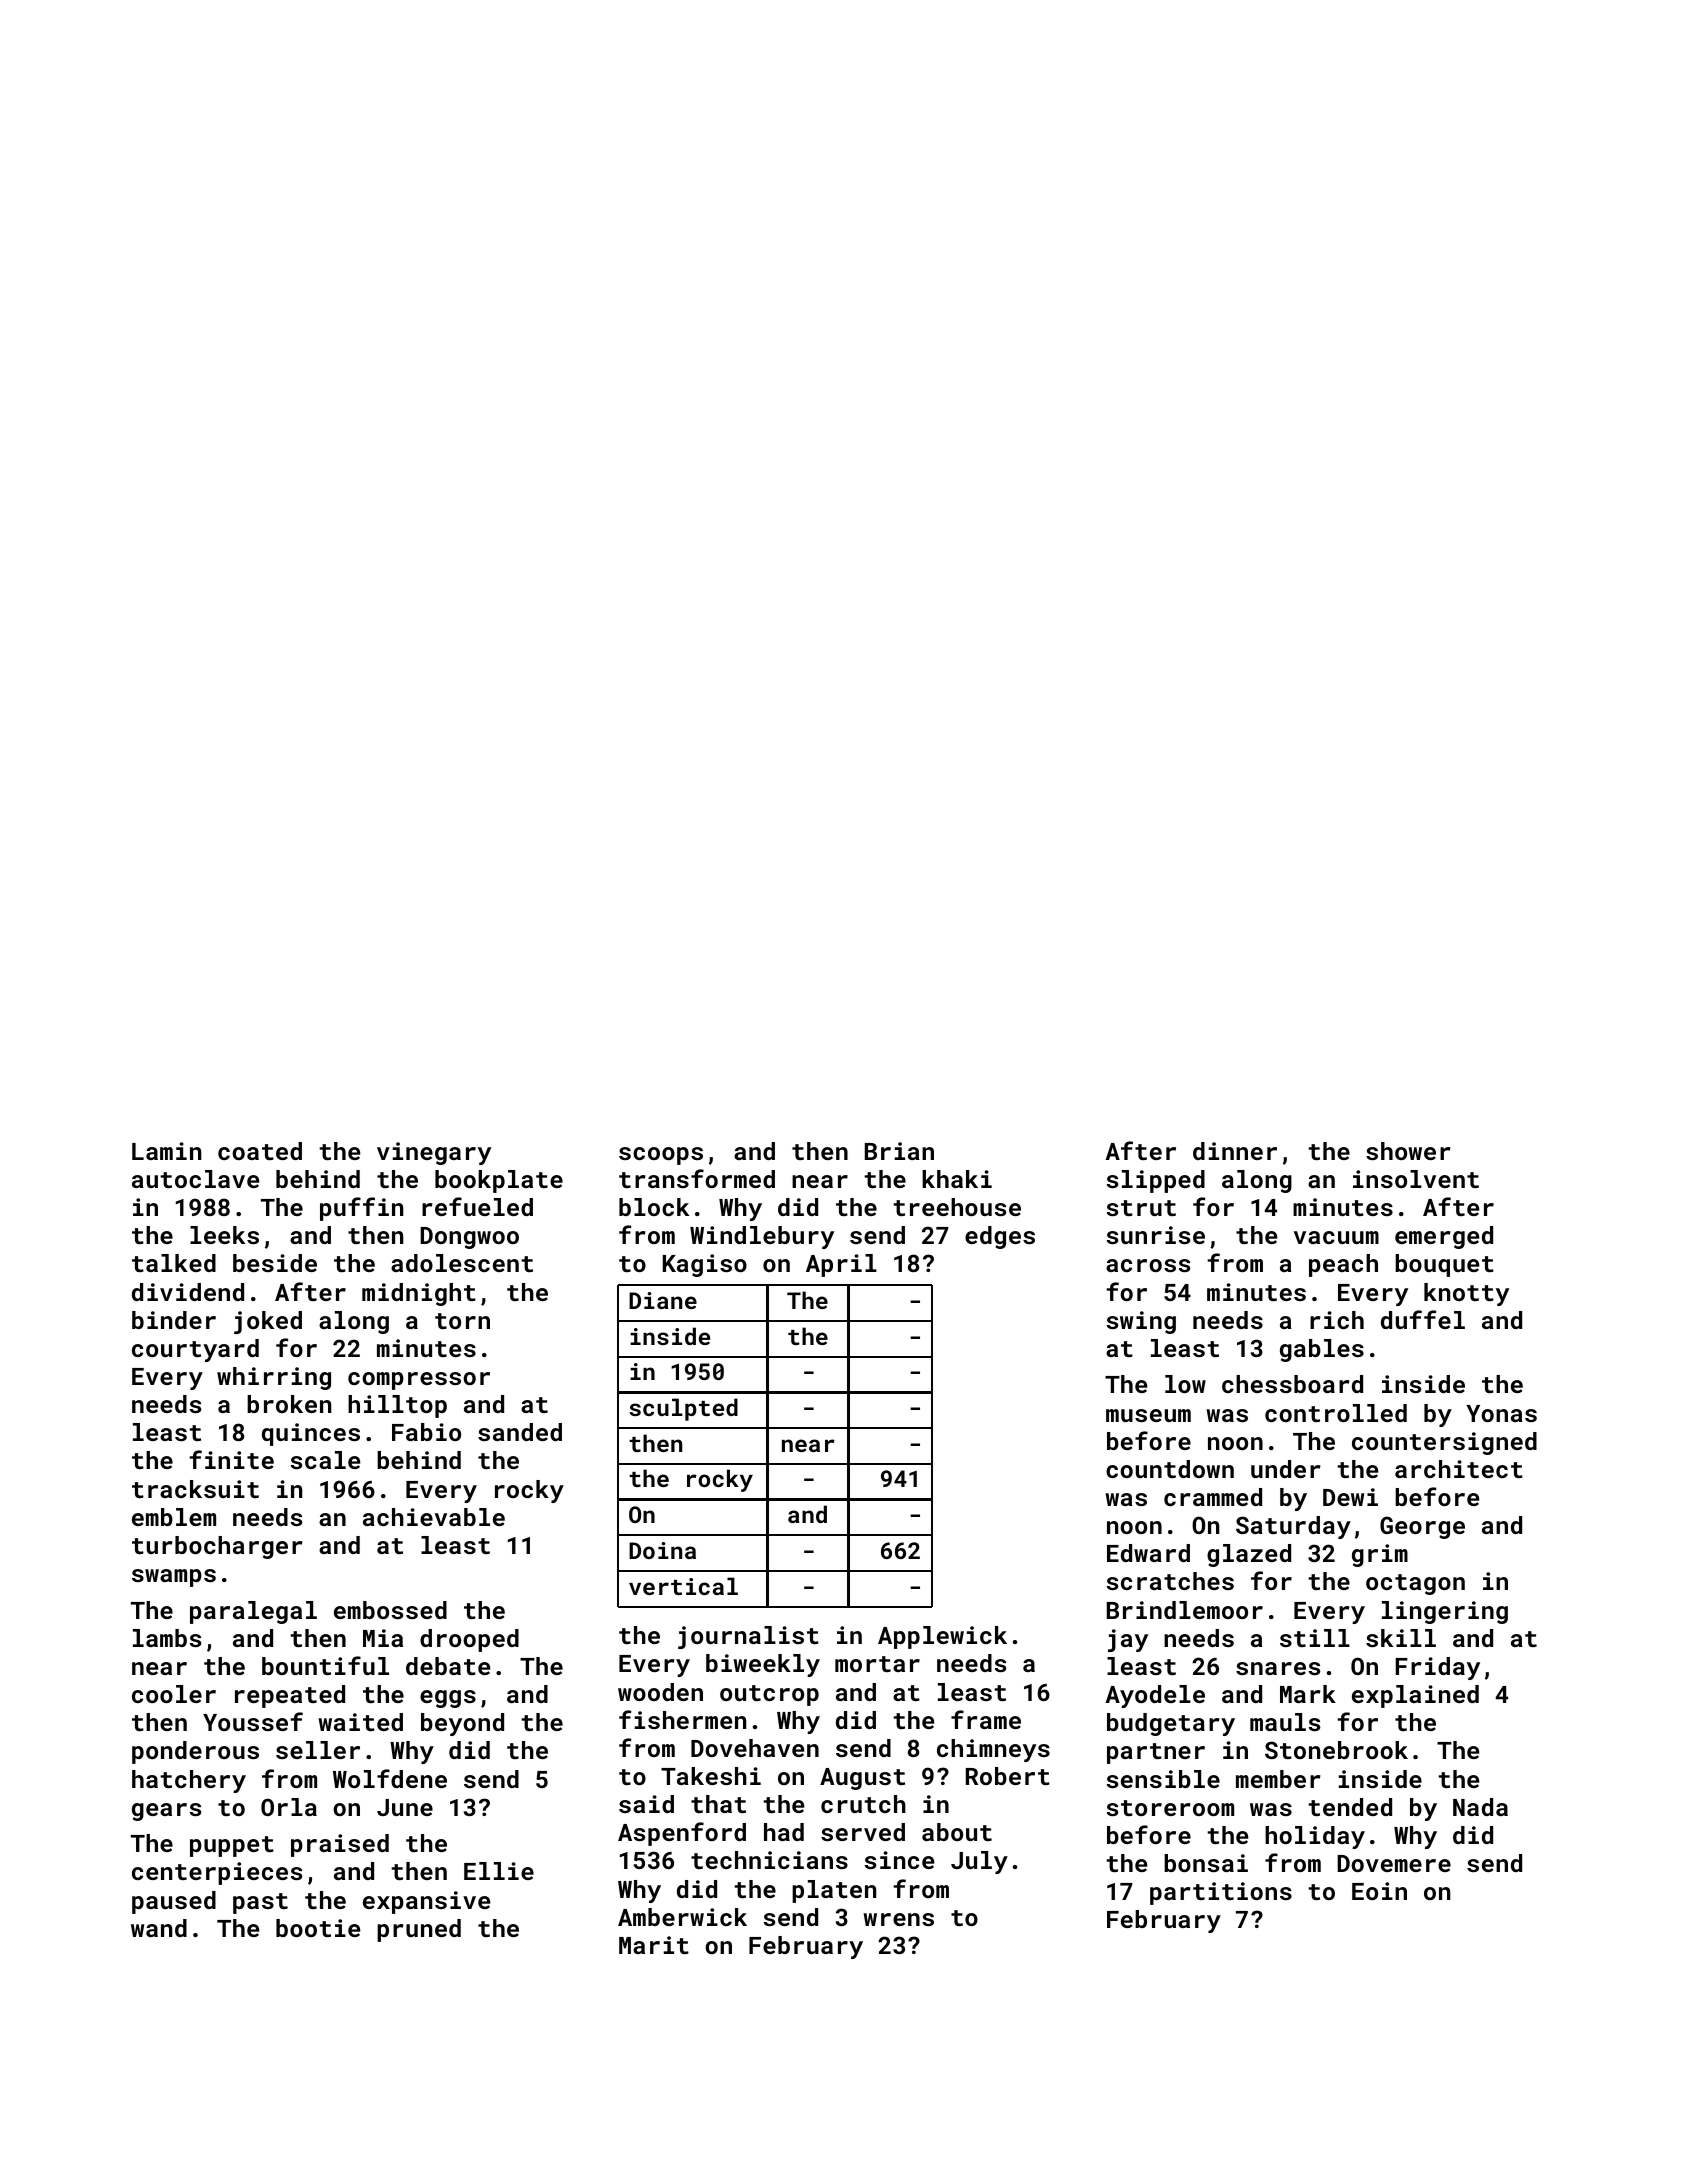  What do you see at coordinates (1185, 1610) in the document?
I see `Brindlemoor` at bounding box center [1185, 1610].
